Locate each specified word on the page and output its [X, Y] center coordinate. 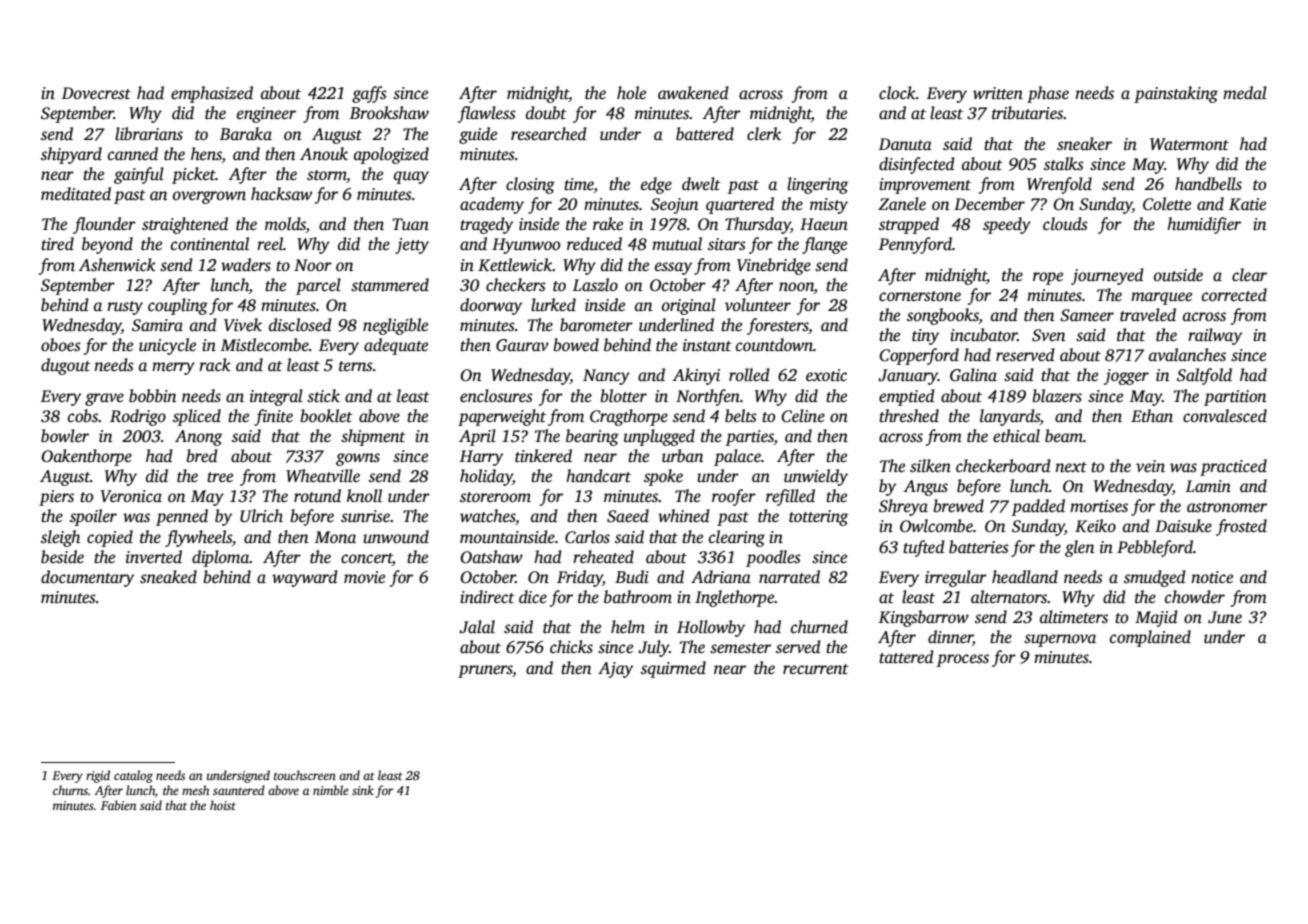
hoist [223, 805]
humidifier [1204, 225]
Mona [335, 537]
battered [705, 134]
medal [1245, 92]
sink [363, 790]
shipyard [71, 155]
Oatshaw [491, 557]
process [963, 660]
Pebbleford [1155, 548]
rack [215, 364]
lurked [553, 305]
